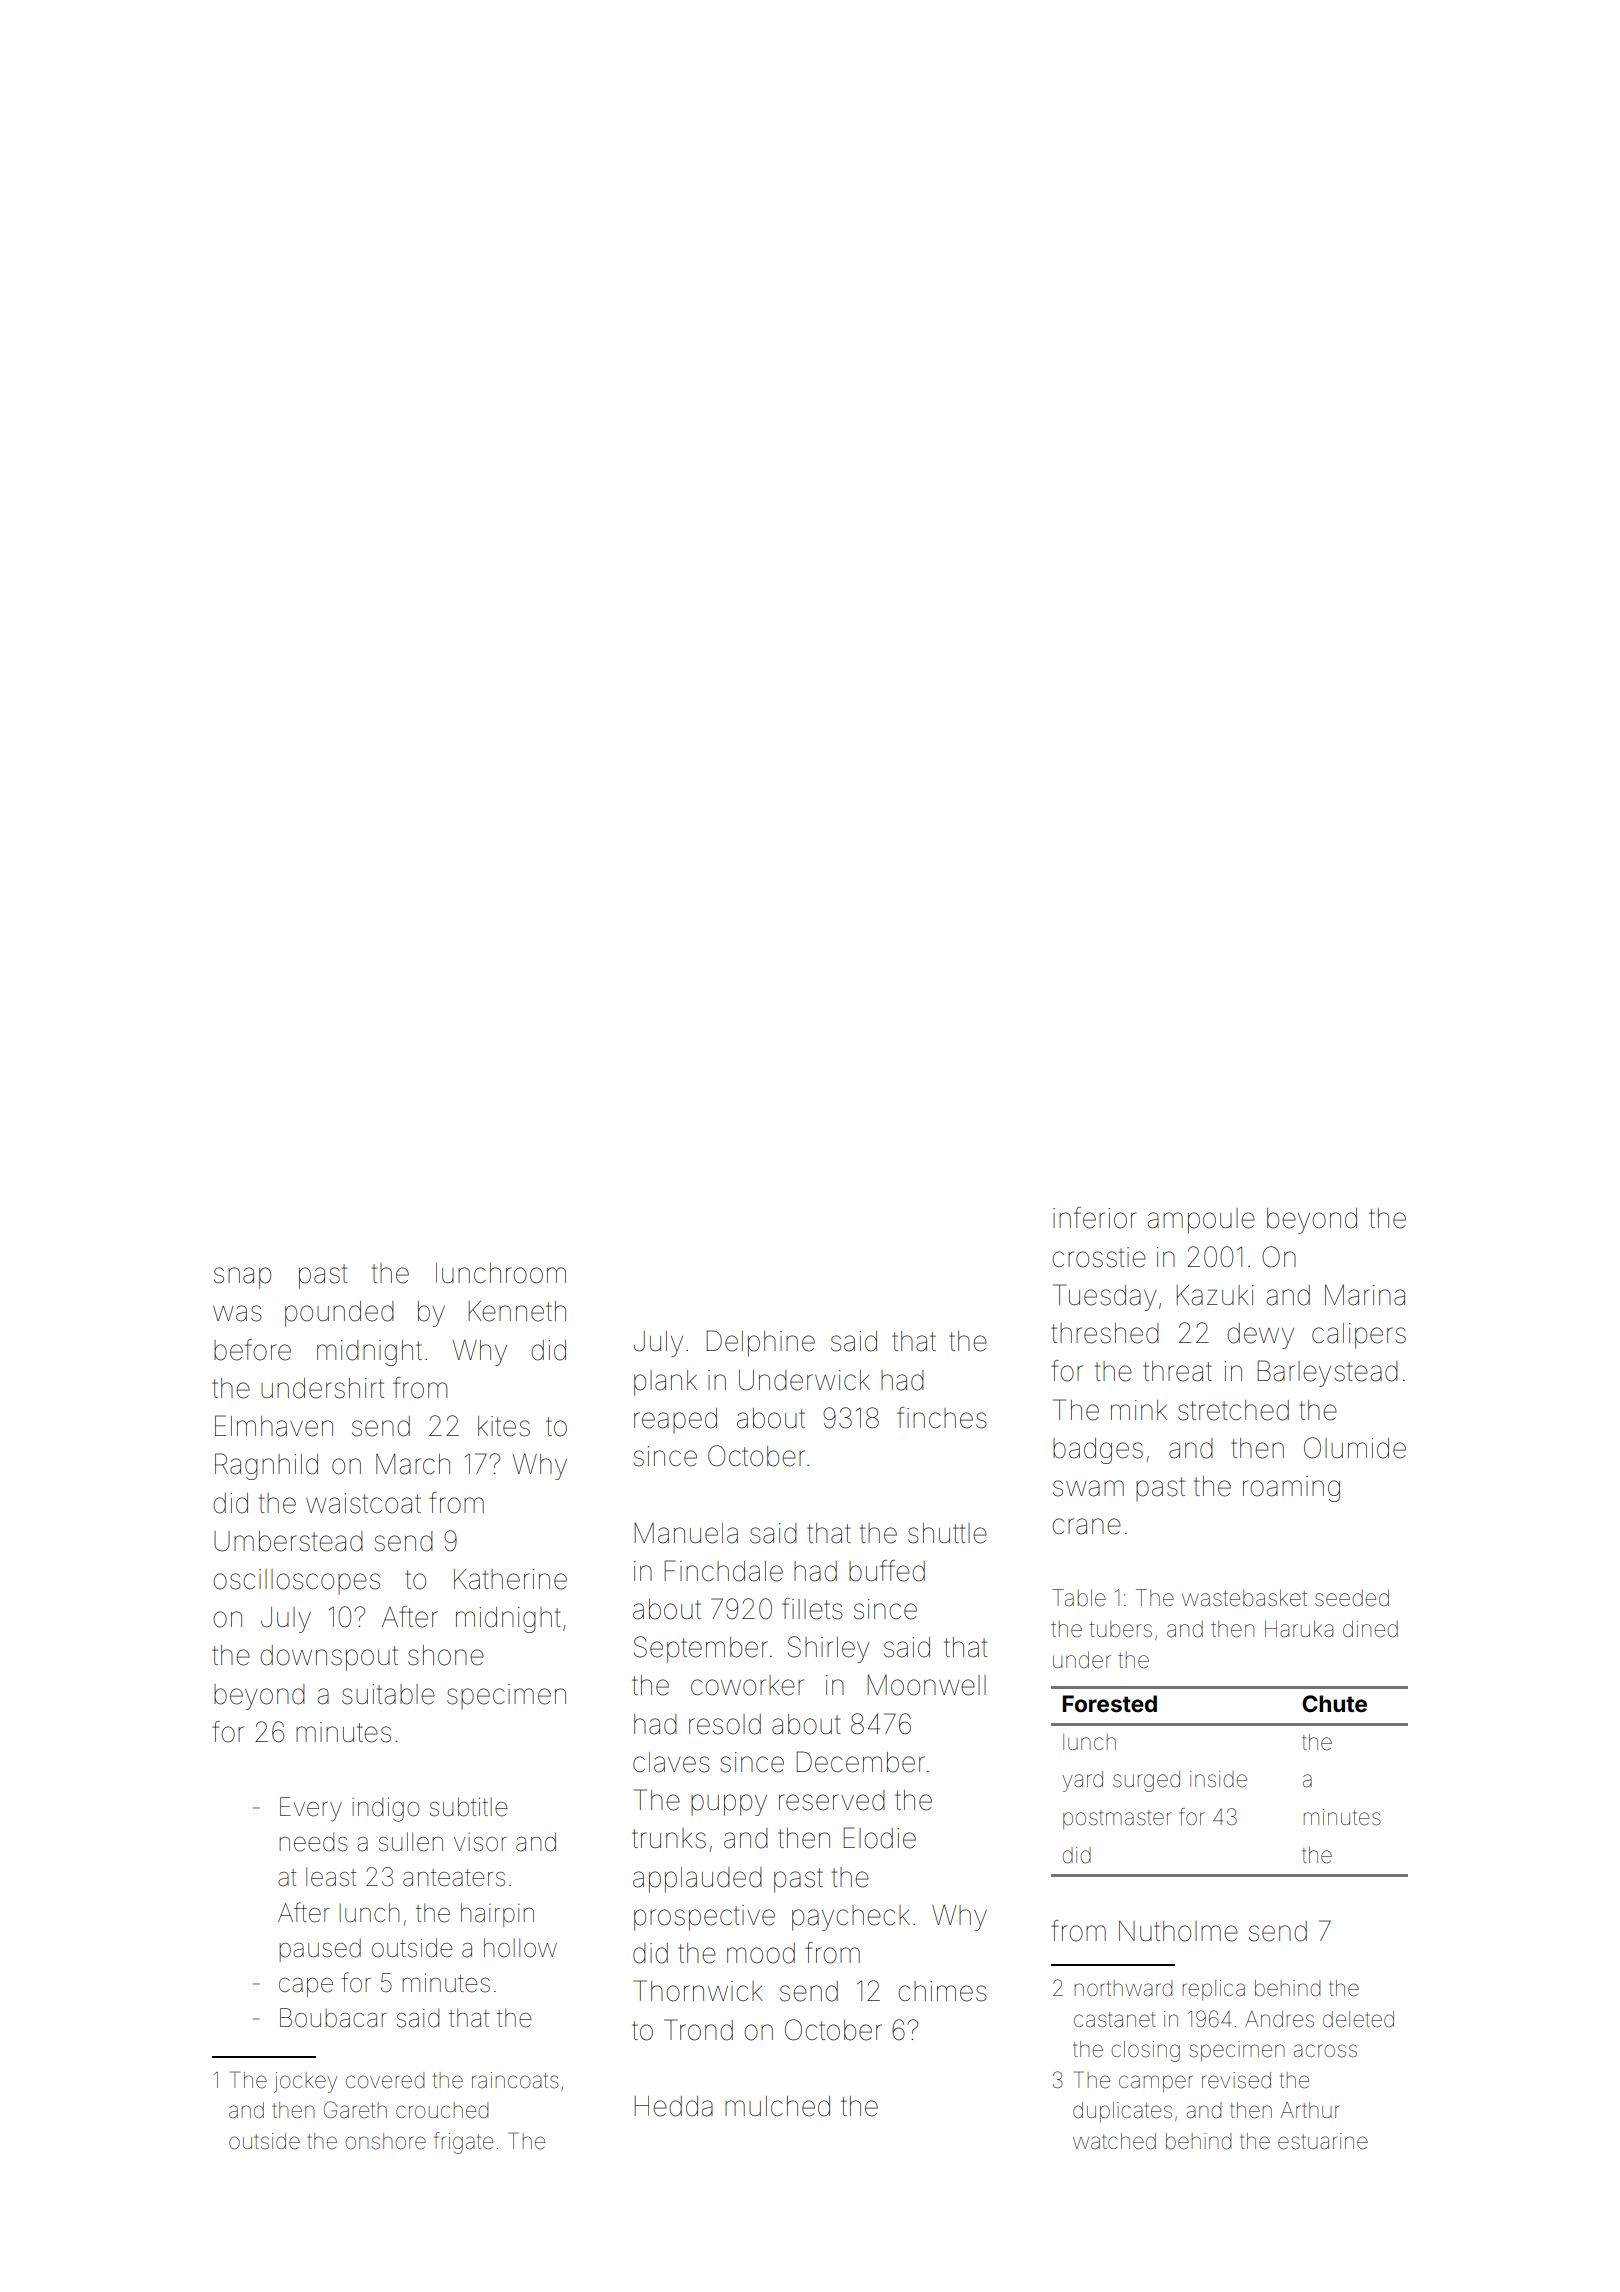  Describe the element at coordinates (1095, 1218) in the document. I see `inferior` at that location.
